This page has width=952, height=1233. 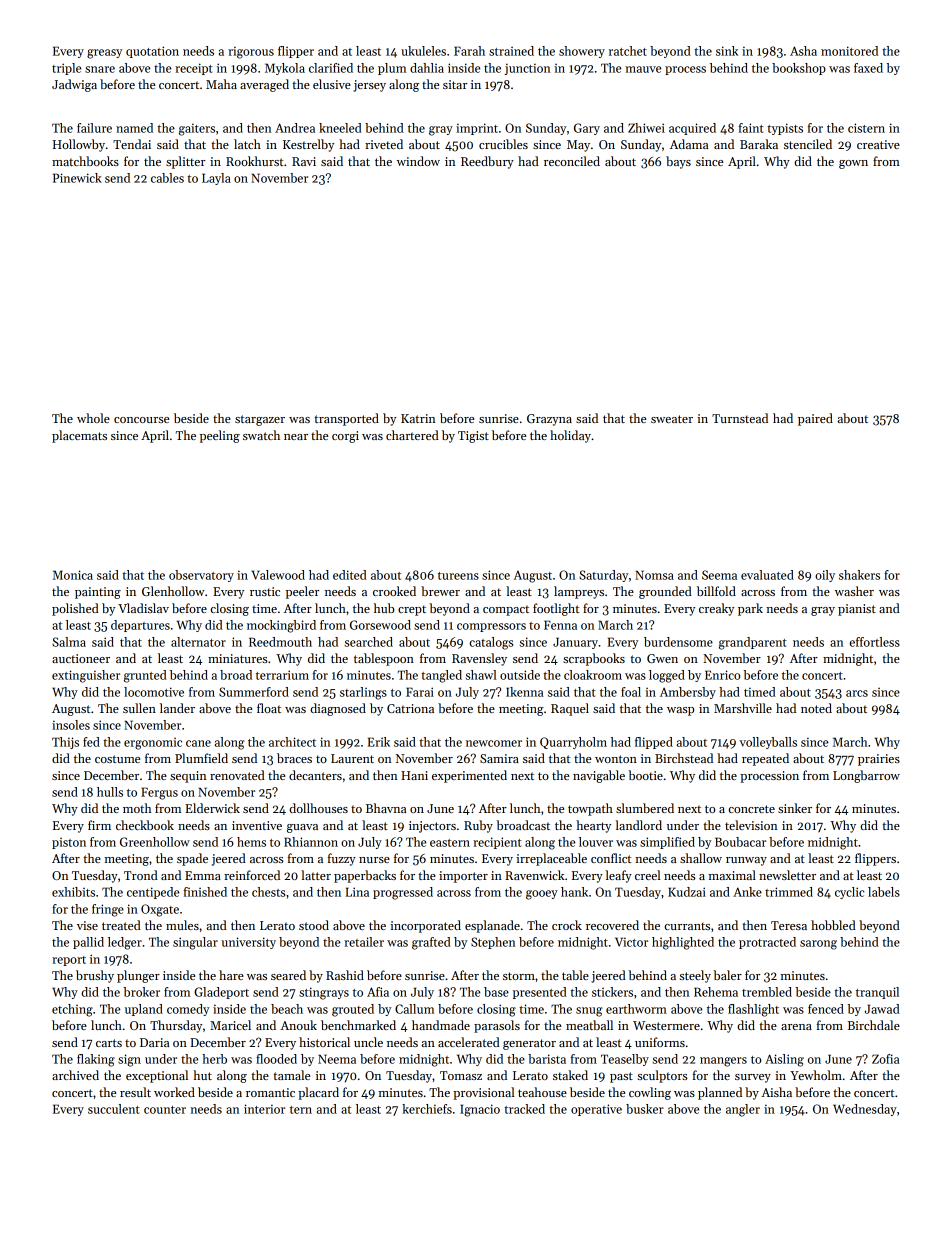 What do you see at coordinates (803, 51) in the page?
I see `Asha` at bounding box center [803, 51].
